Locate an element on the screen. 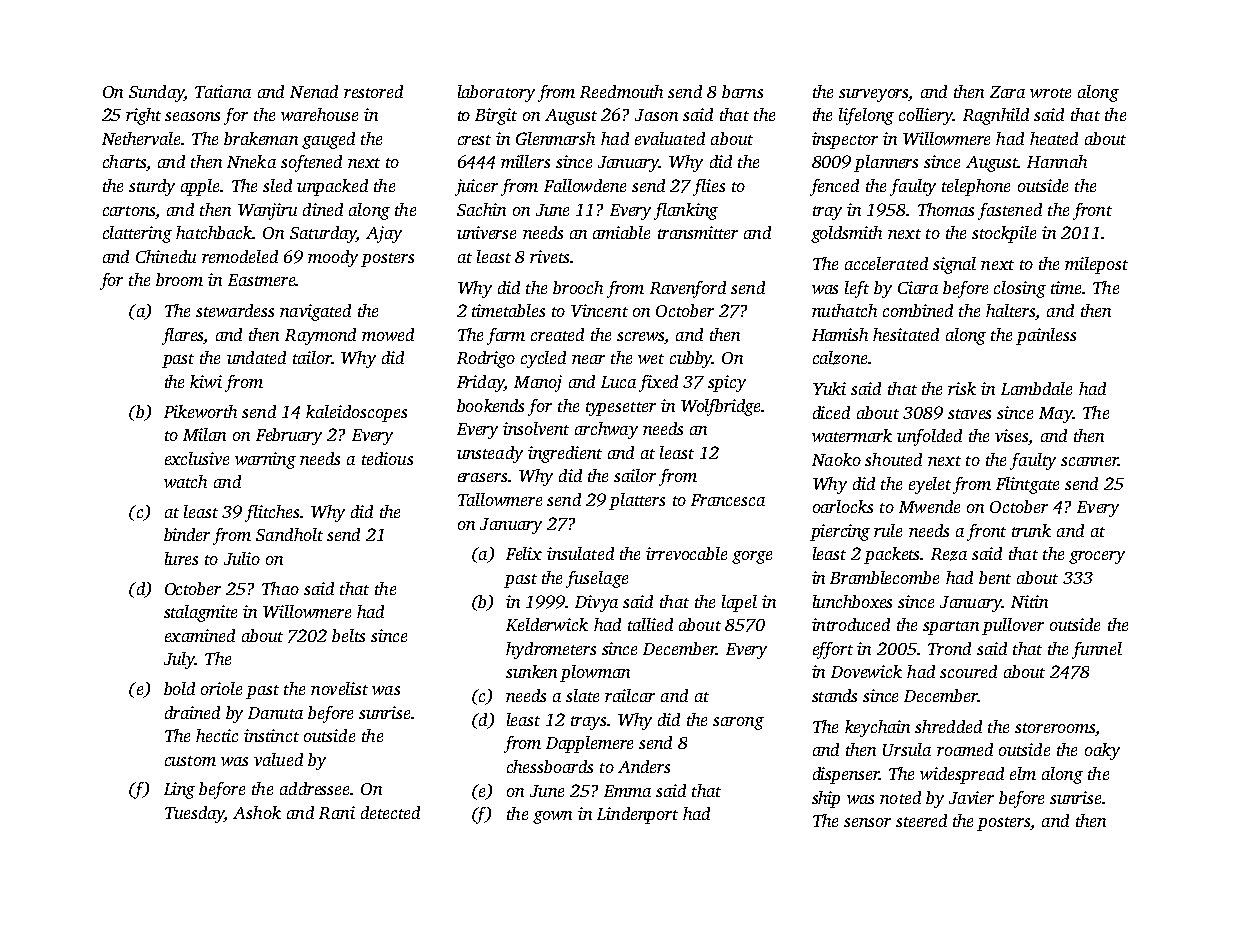 The width and height of the screenshot is (1233, 952). Tuesday is located at coordinates (195, 814).
